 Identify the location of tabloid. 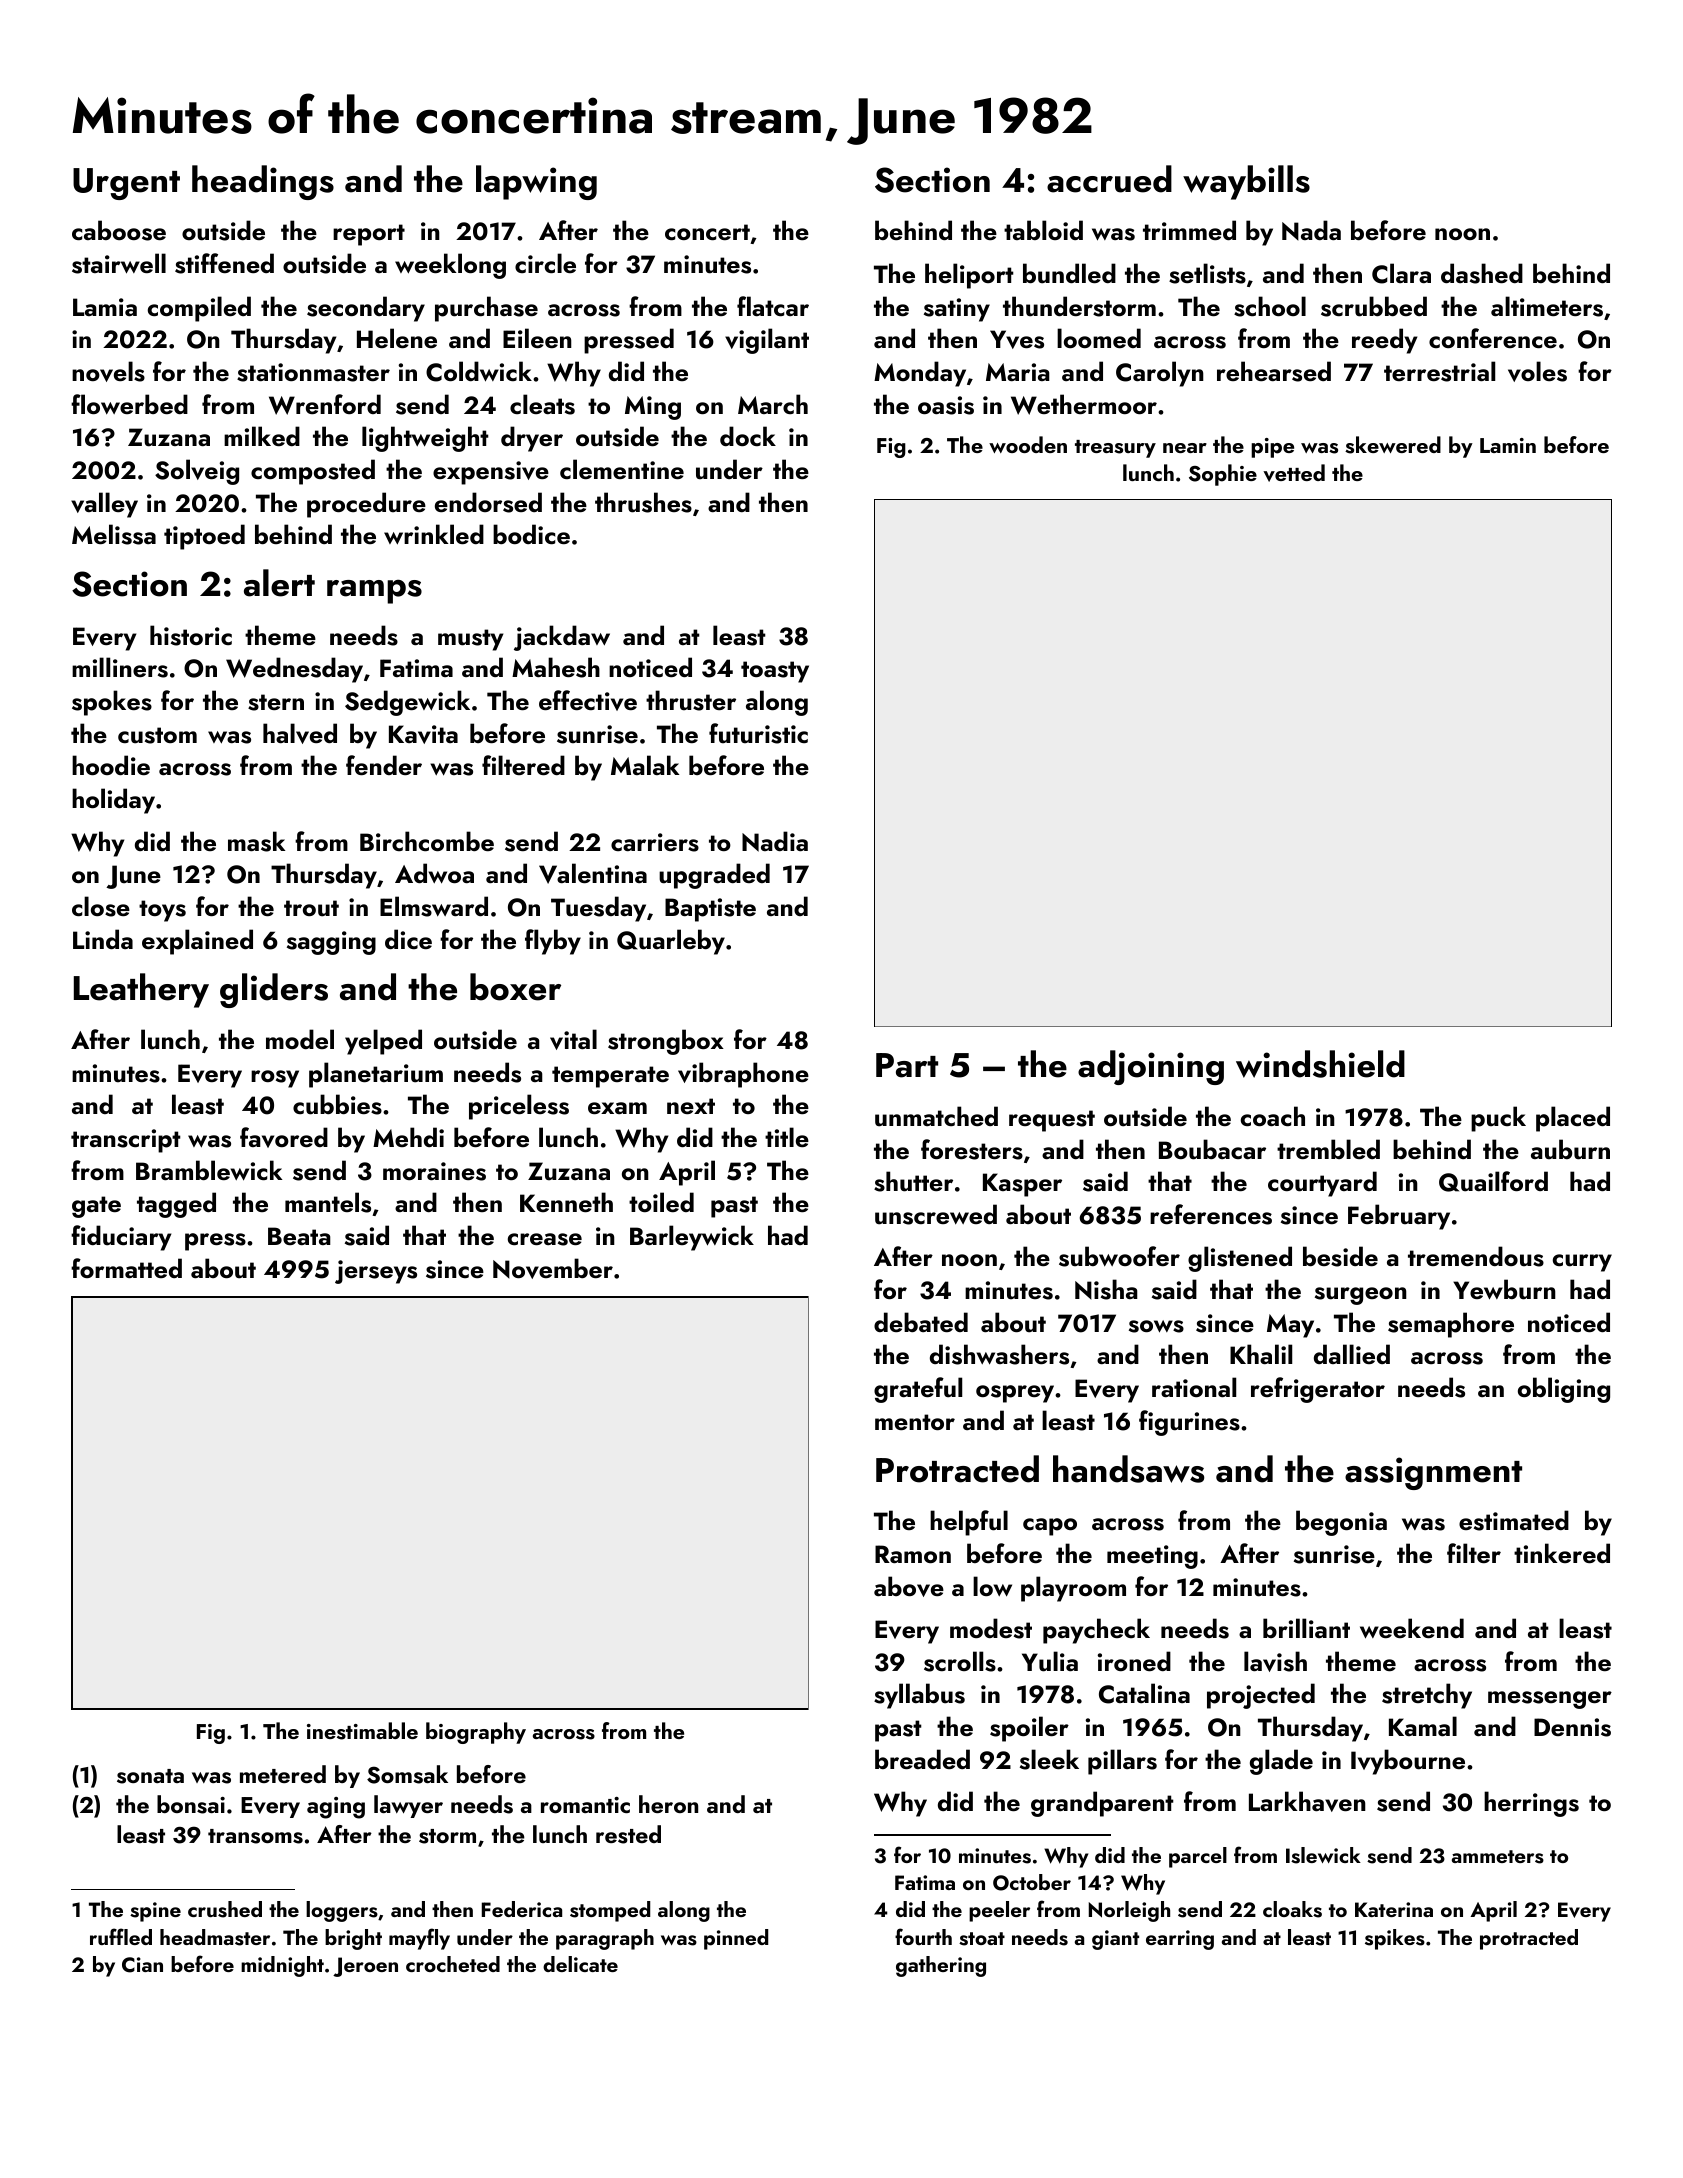
(1043, 230).
